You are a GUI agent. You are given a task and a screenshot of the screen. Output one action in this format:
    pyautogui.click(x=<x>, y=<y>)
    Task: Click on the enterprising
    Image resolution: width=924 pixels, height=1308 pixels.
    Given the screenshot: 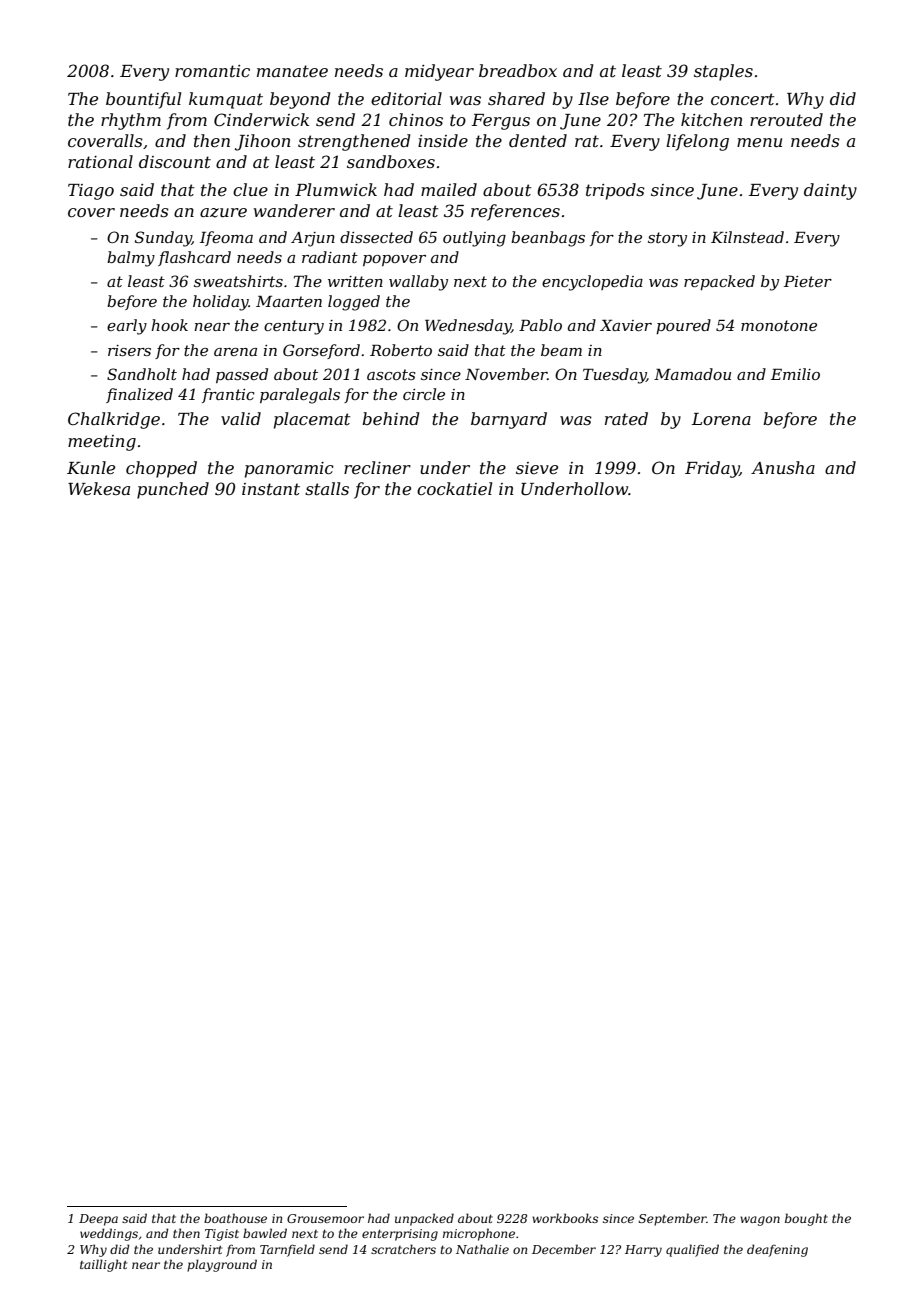 What is the action you would take?
    pyautogui.click(x=400, y=1235)
